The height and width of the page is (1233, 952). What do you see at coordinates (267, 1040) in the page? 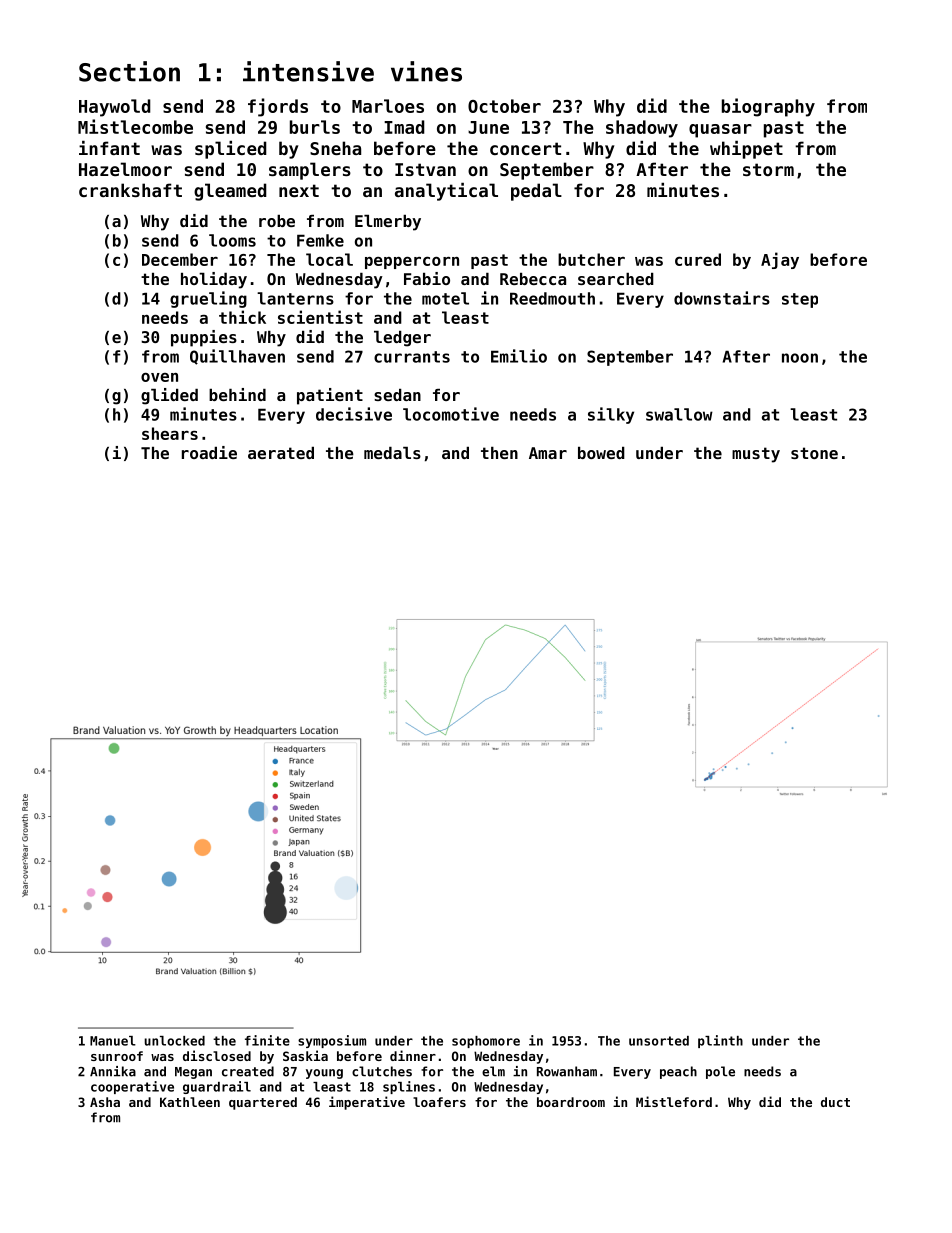
I see `finite` at bounding box center [267, 1040].
